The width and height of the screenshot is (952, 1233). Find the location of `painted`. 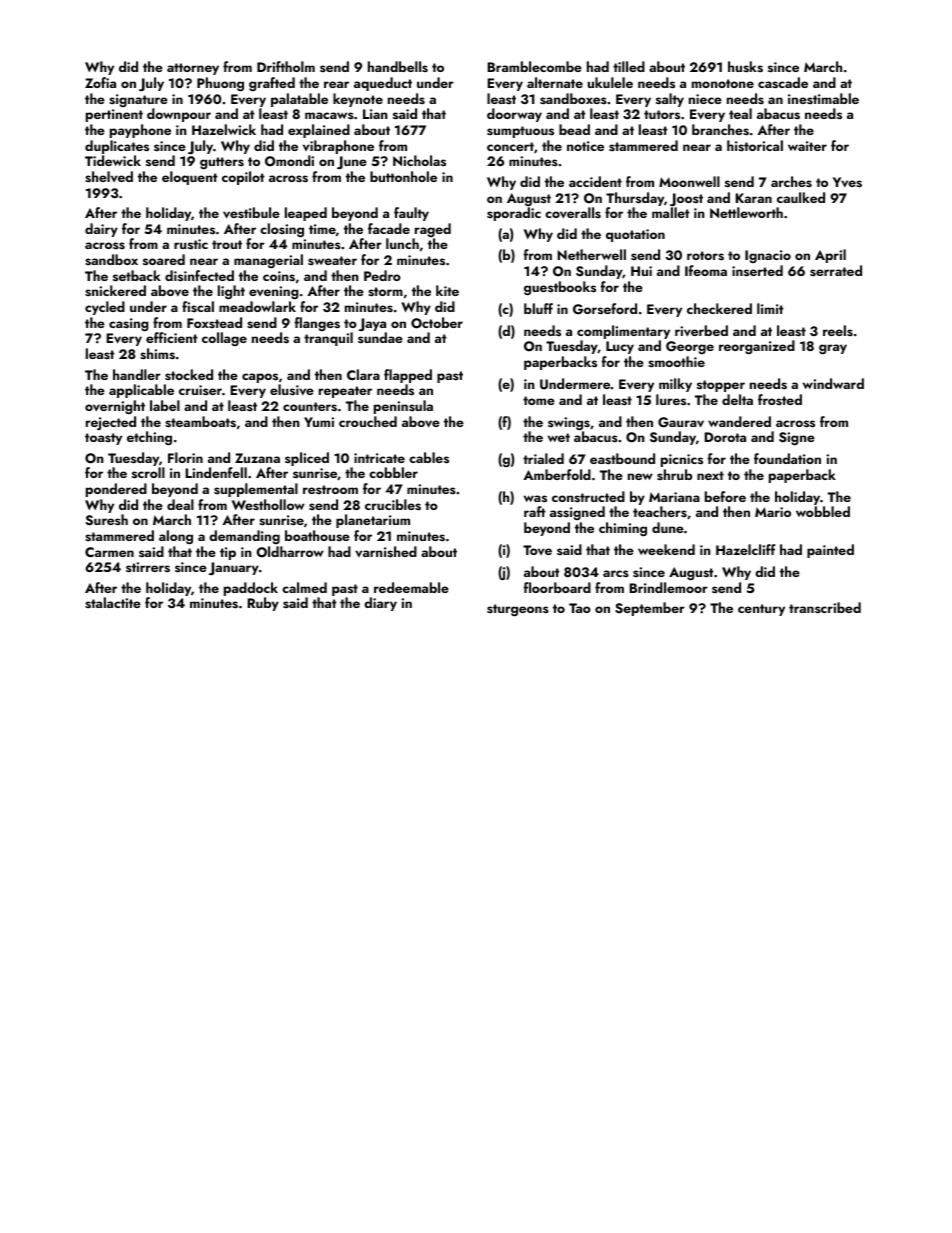

painted is located at coordinates (830, 551).
